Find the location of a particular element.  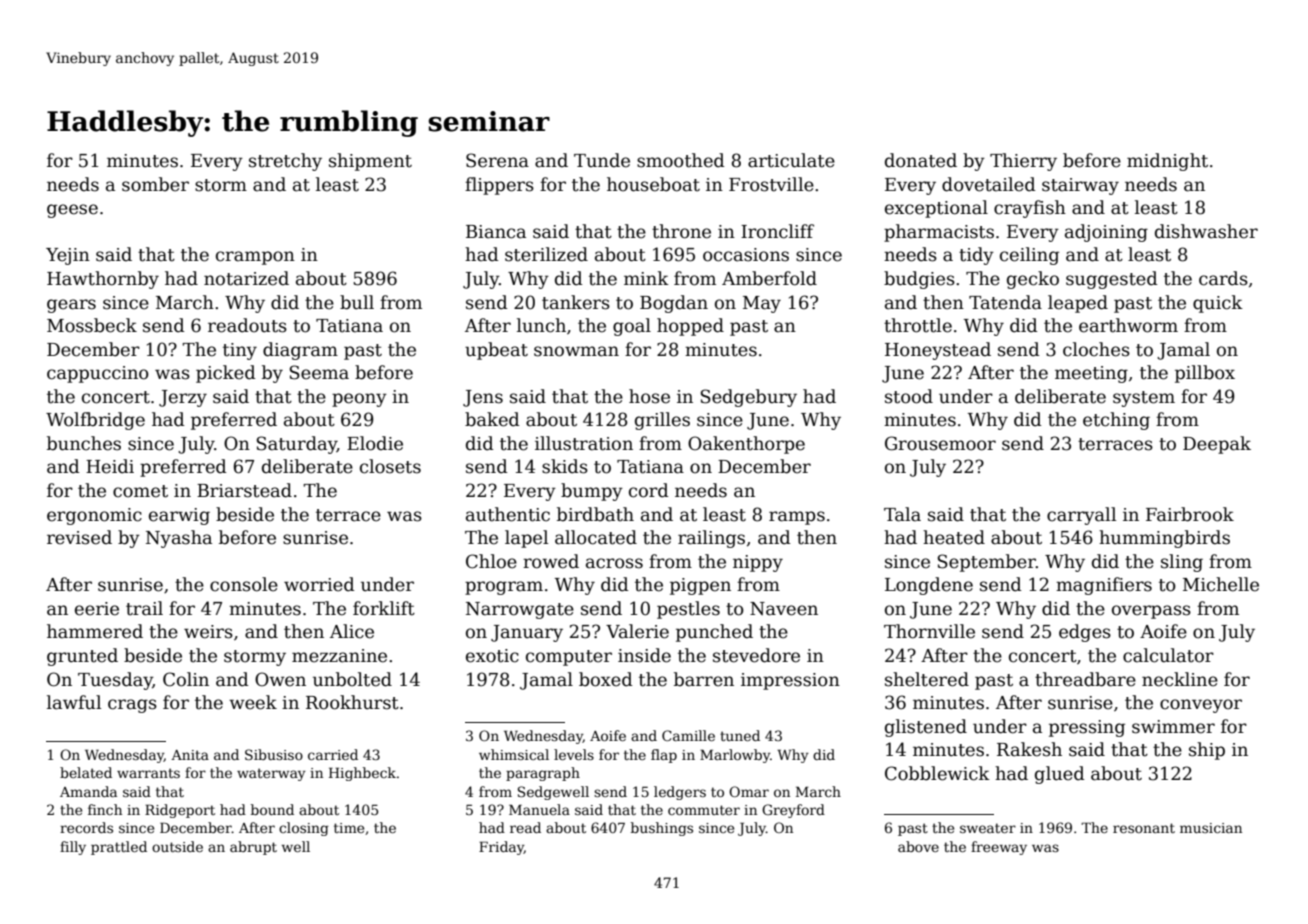

somber is located at coordinates (155, 184).
